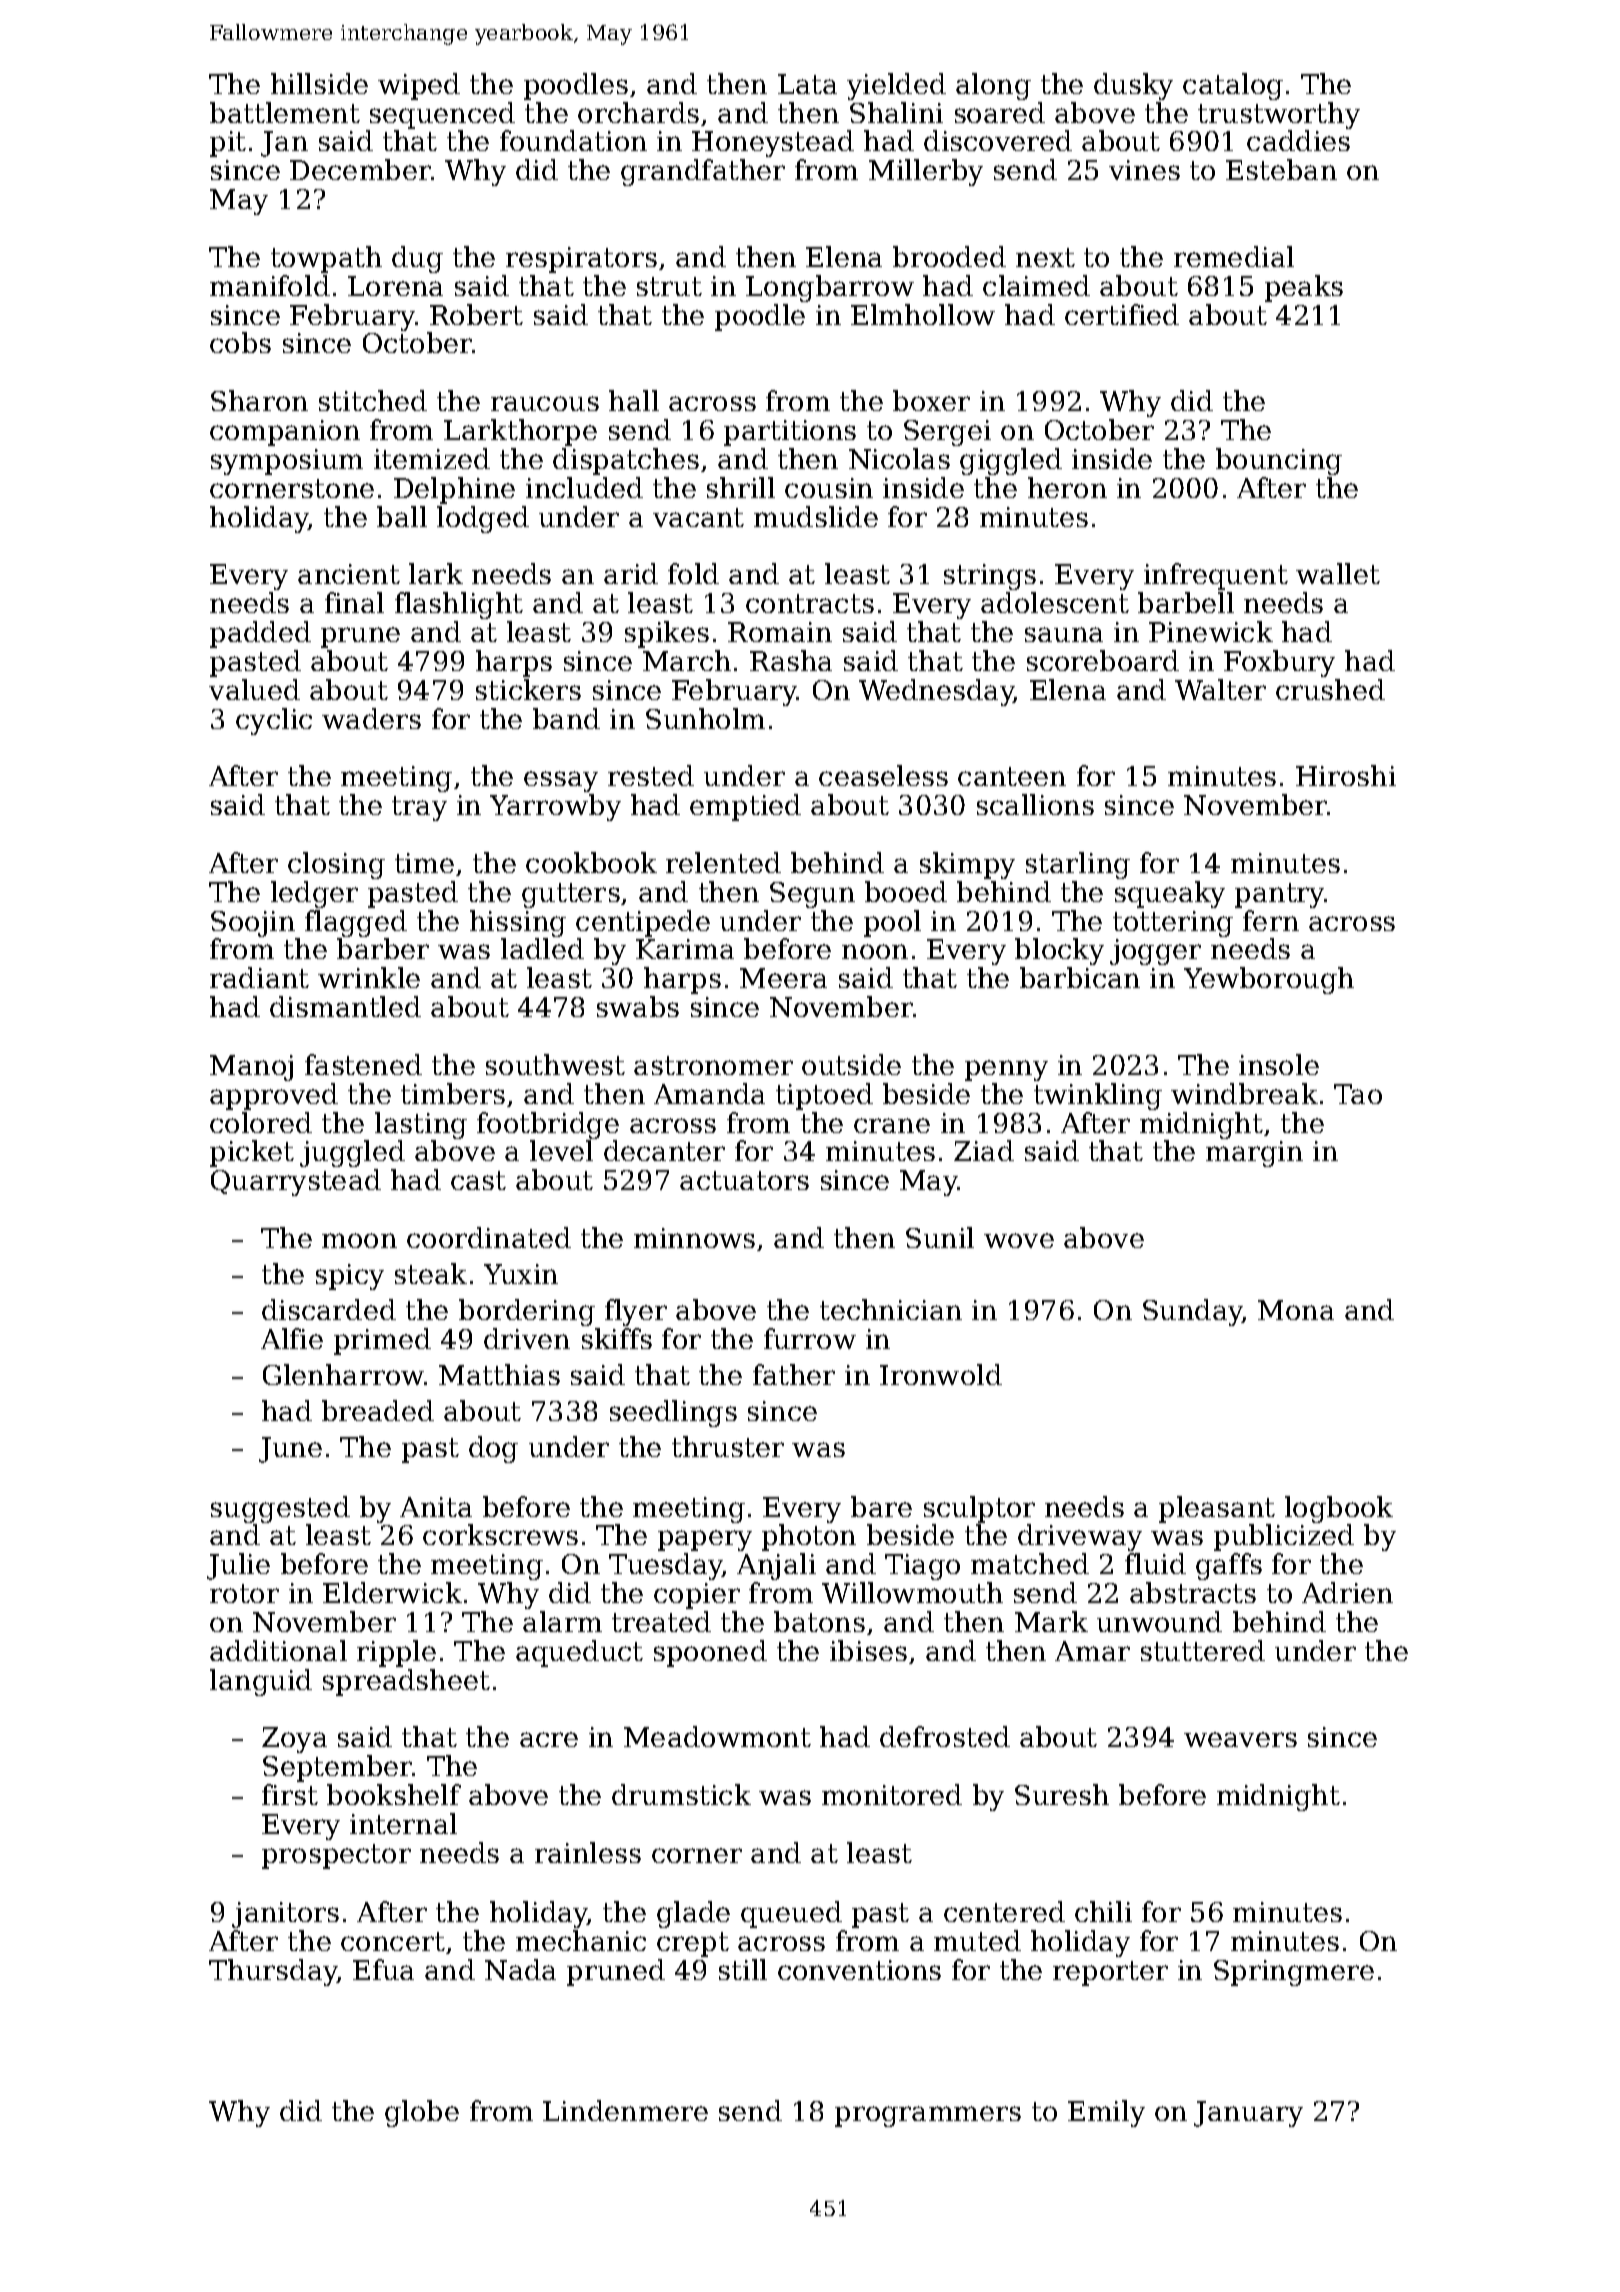 Image resolution: width=1620 pixels, height=2292 pixels. I want to click on strut, so click(669, 286).
